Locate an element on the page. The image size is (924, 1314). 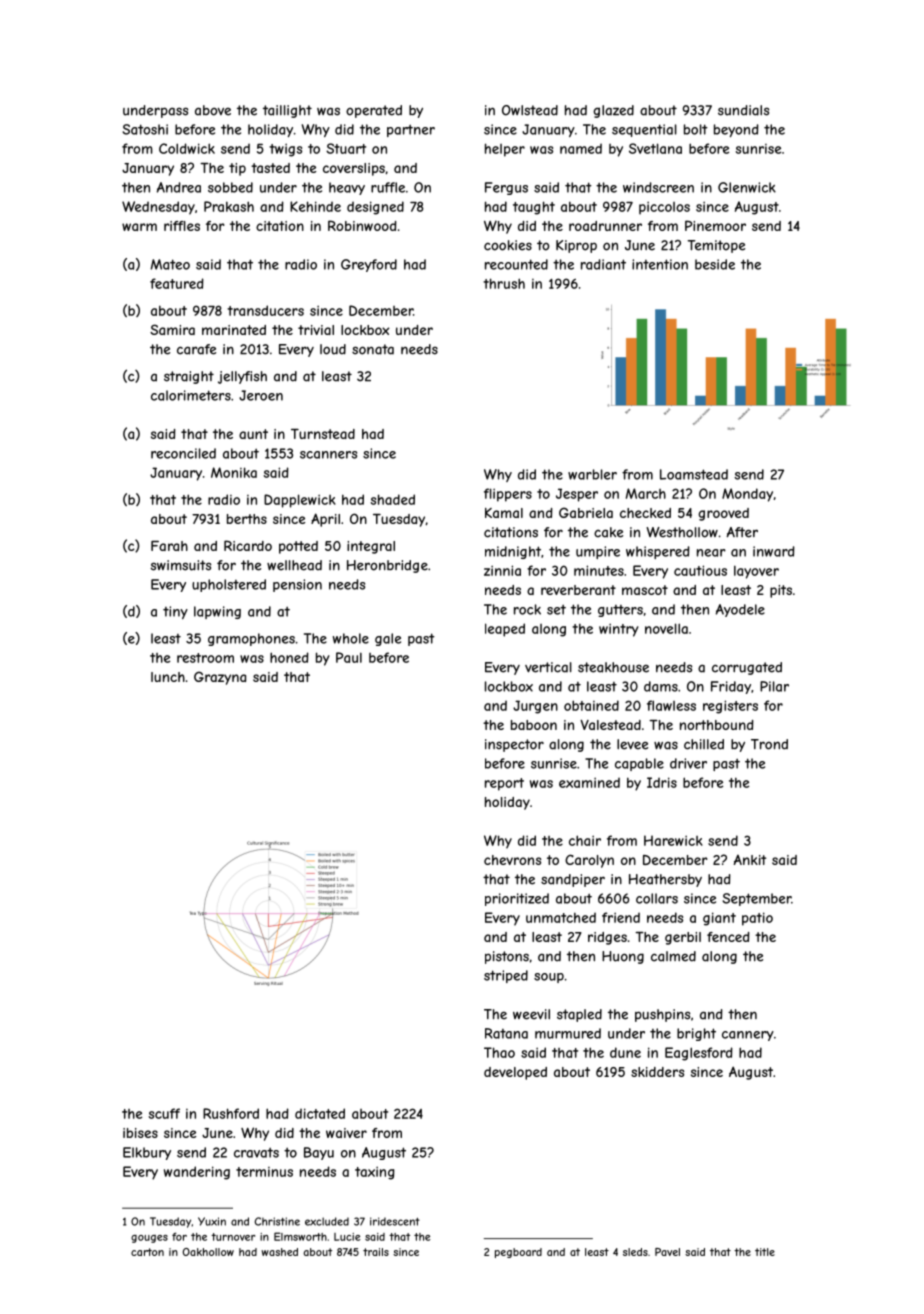
warbler is located at coordinates (592, 474).
